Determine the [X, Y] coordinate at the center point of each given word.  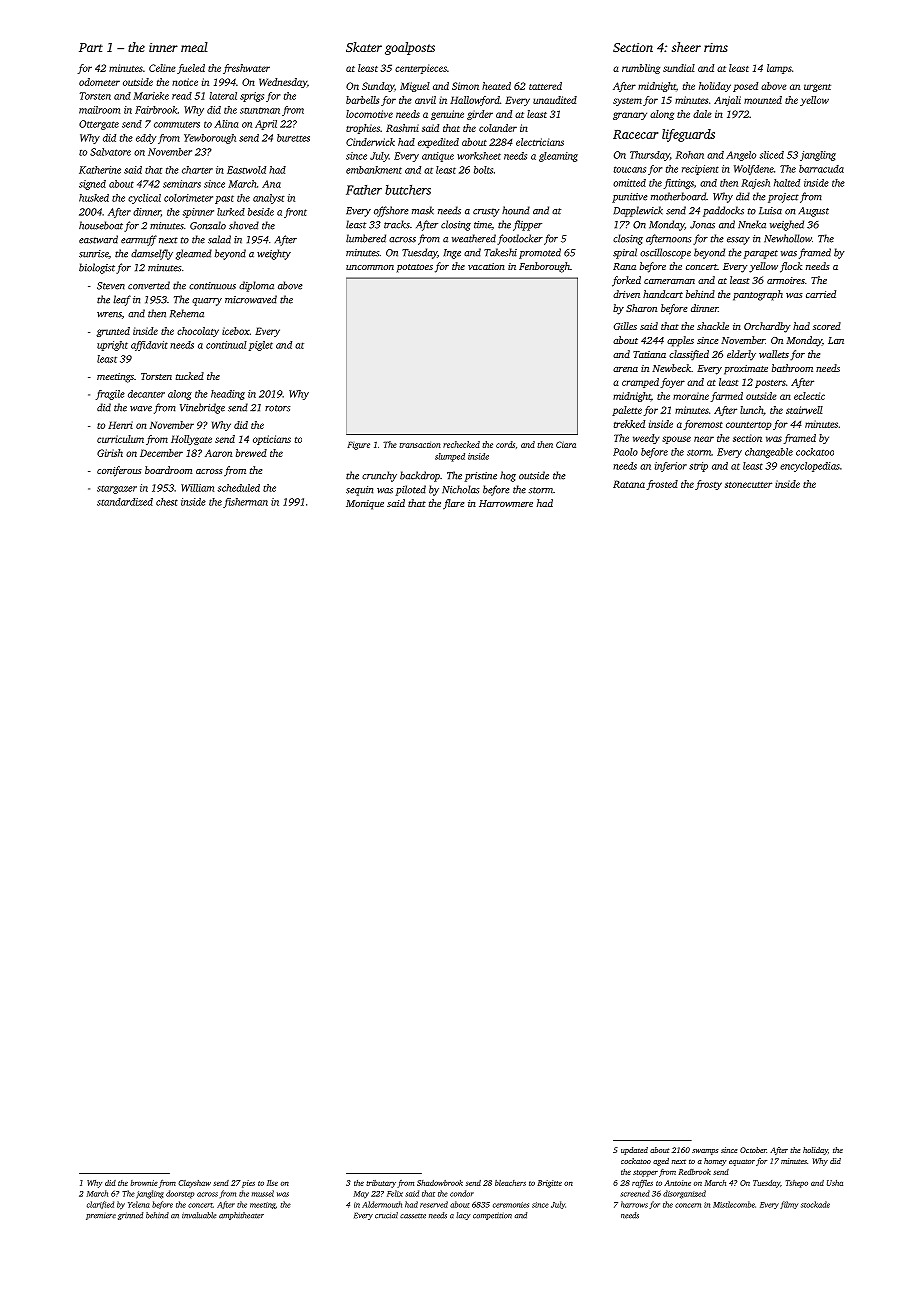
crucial [386, 1215]
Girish [110, 453]
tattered [545, 86]
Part [91, 47]
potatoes [415, 268]
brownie [144, 1183]
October [753, 1150]
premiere [101, 1217]
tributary [381, 1184]
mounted [763, 100]
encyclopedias [810, 467]
